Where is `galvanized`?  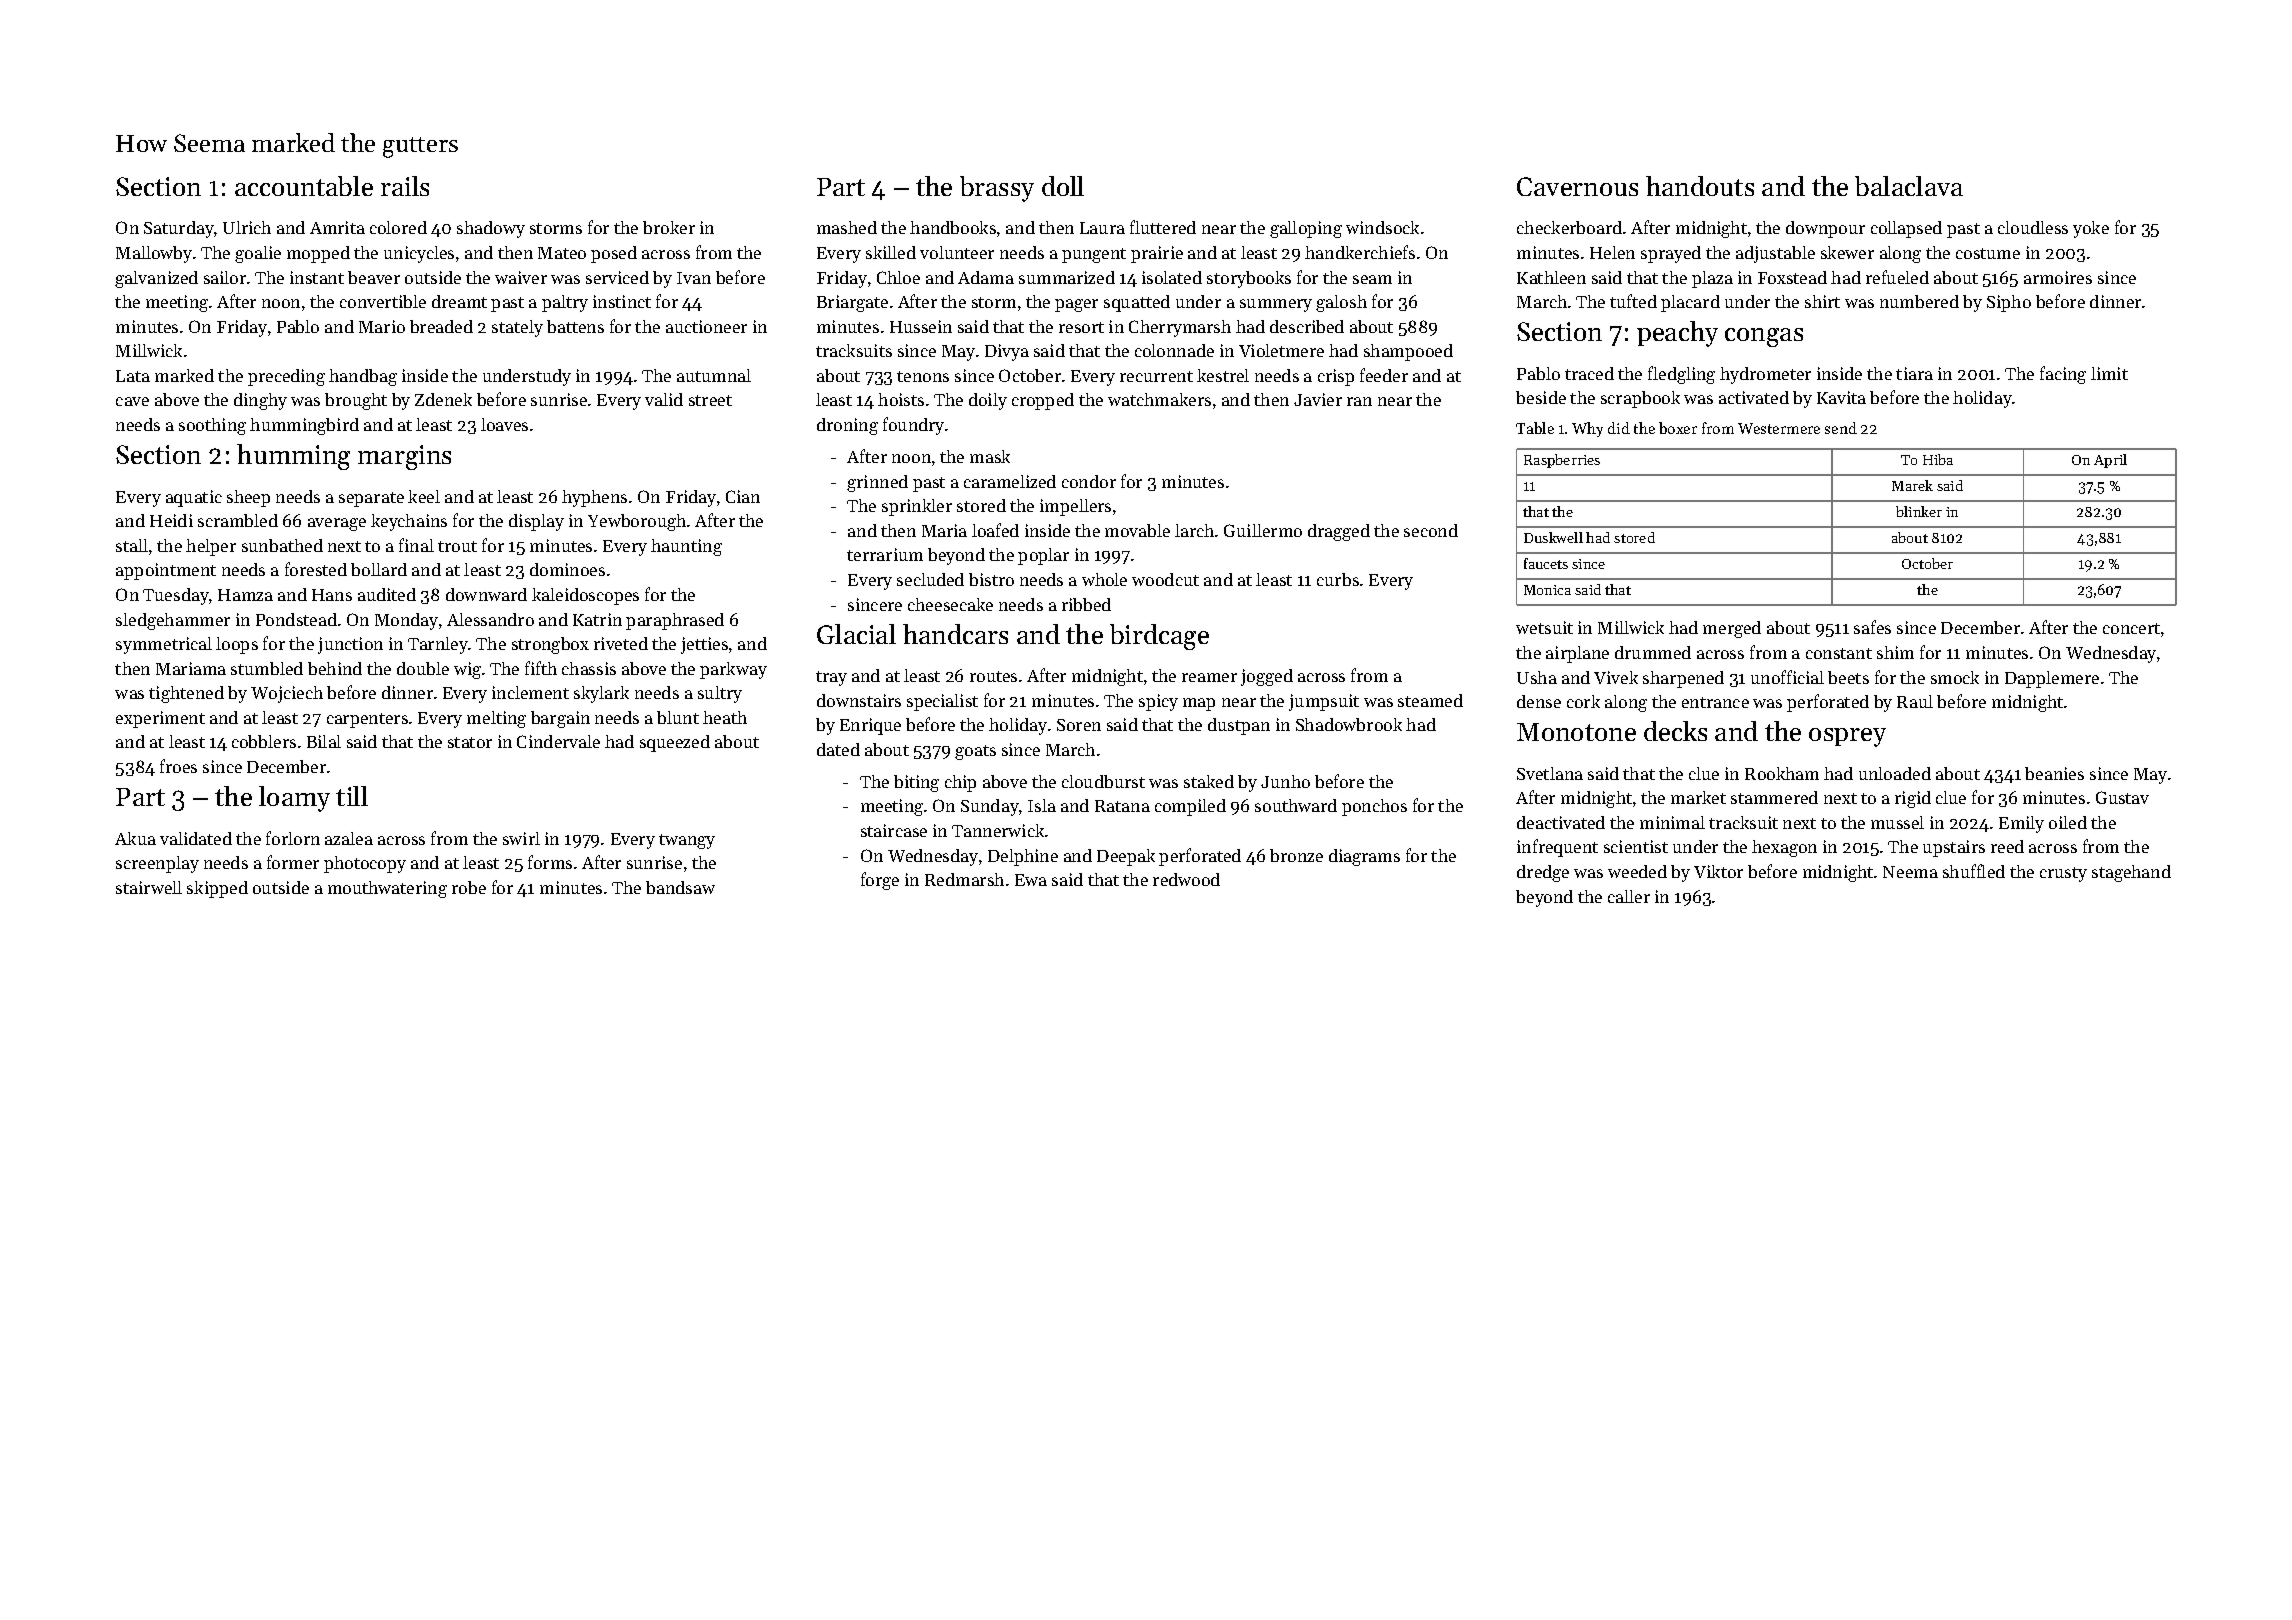 galvanized is located at coordinates (156, 279).
